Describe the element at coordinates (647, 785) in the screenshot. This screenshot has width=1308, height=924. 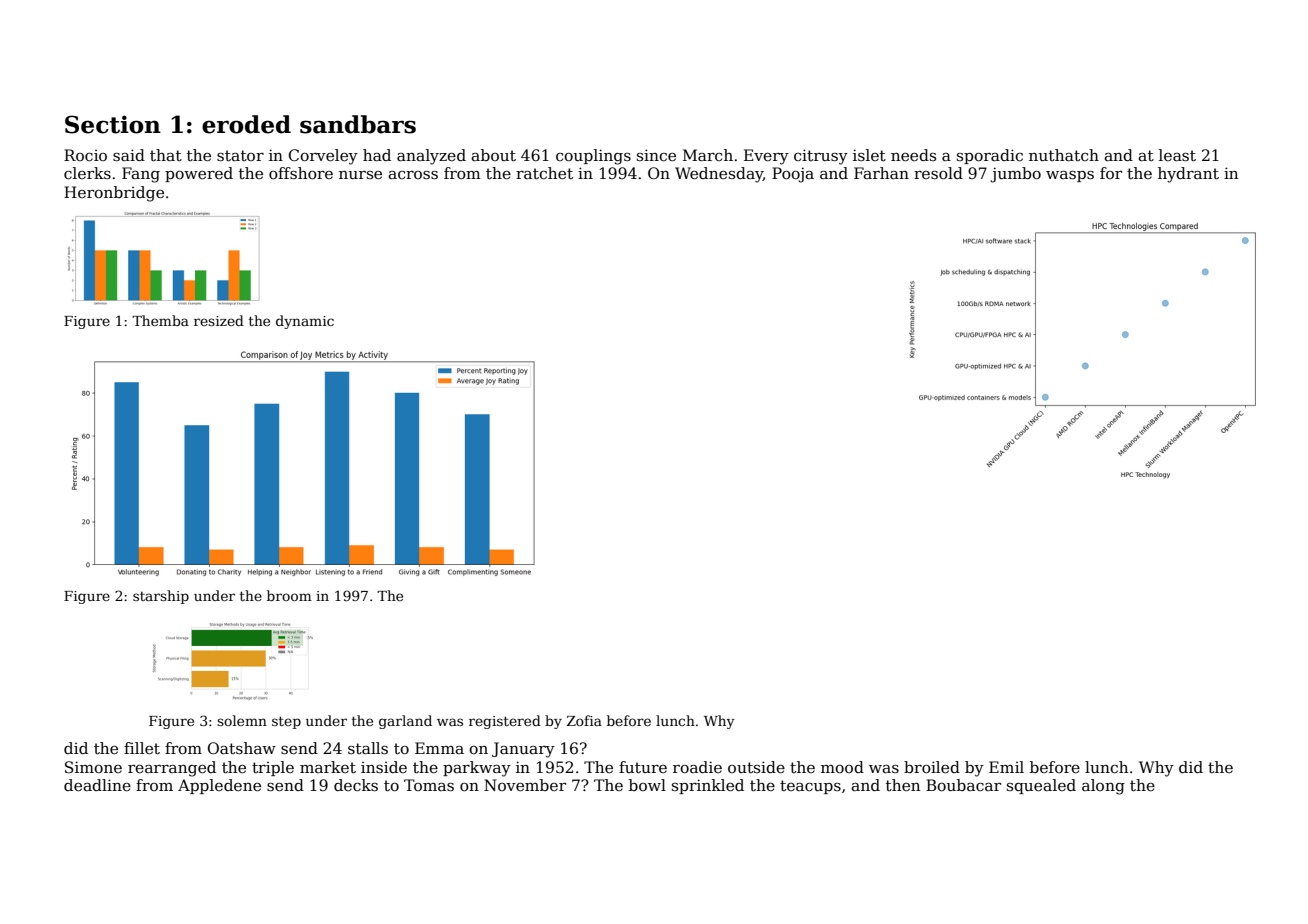
I see `bowl` at that location.
